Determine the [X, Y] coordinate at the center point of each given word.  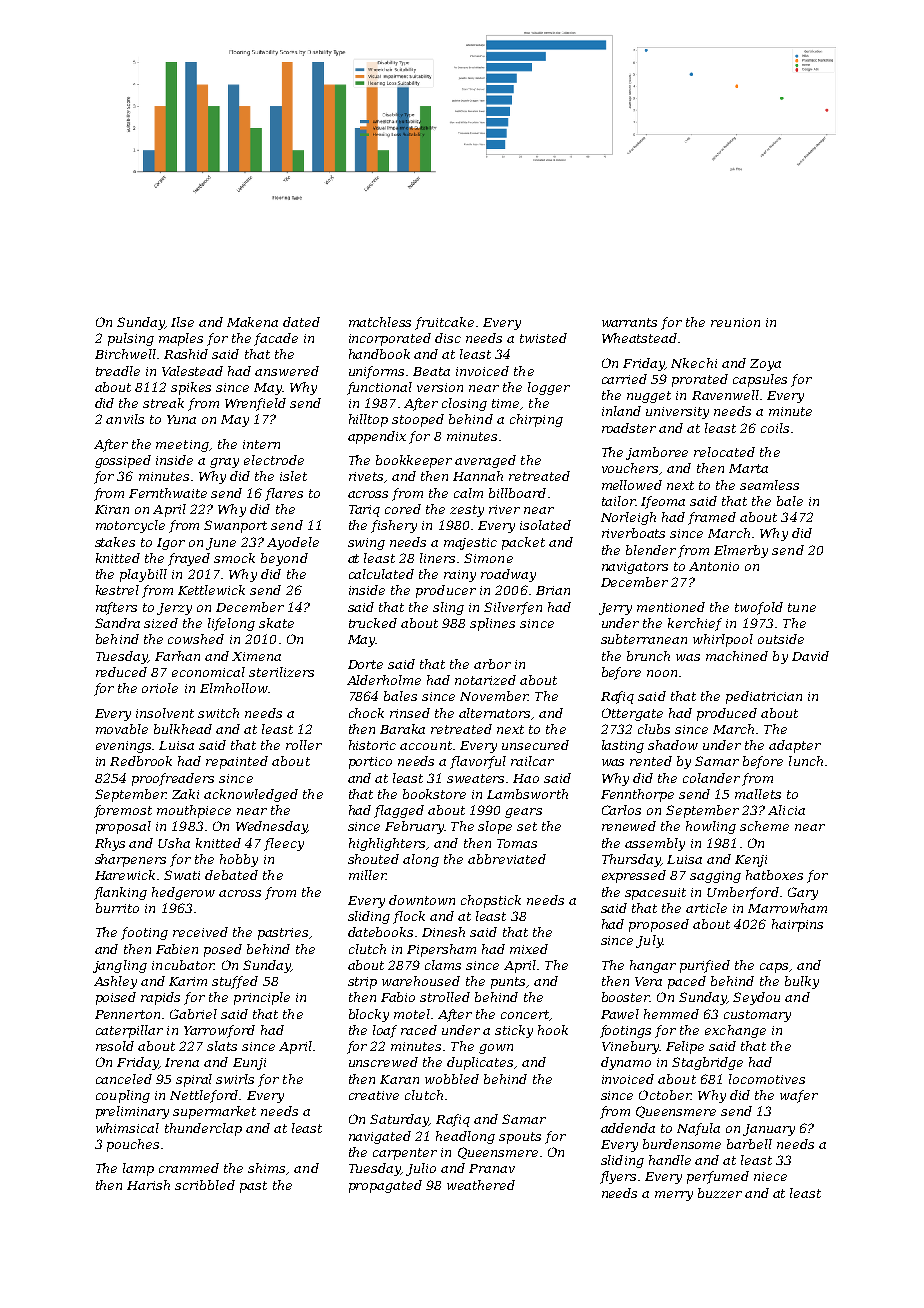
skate [276, 623]
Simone [488, 558]
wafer [799, 1096]
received [200, 932]
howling [711, 827]
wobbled [452, 1079]
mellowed [632, 485]
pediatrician [764, 697]
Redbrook [141, 761]
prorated [700, 380]
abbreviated [507, 859]
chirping [536, 420]
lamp [138, 1169]
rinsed [410, 713]
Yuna [181, 419]
